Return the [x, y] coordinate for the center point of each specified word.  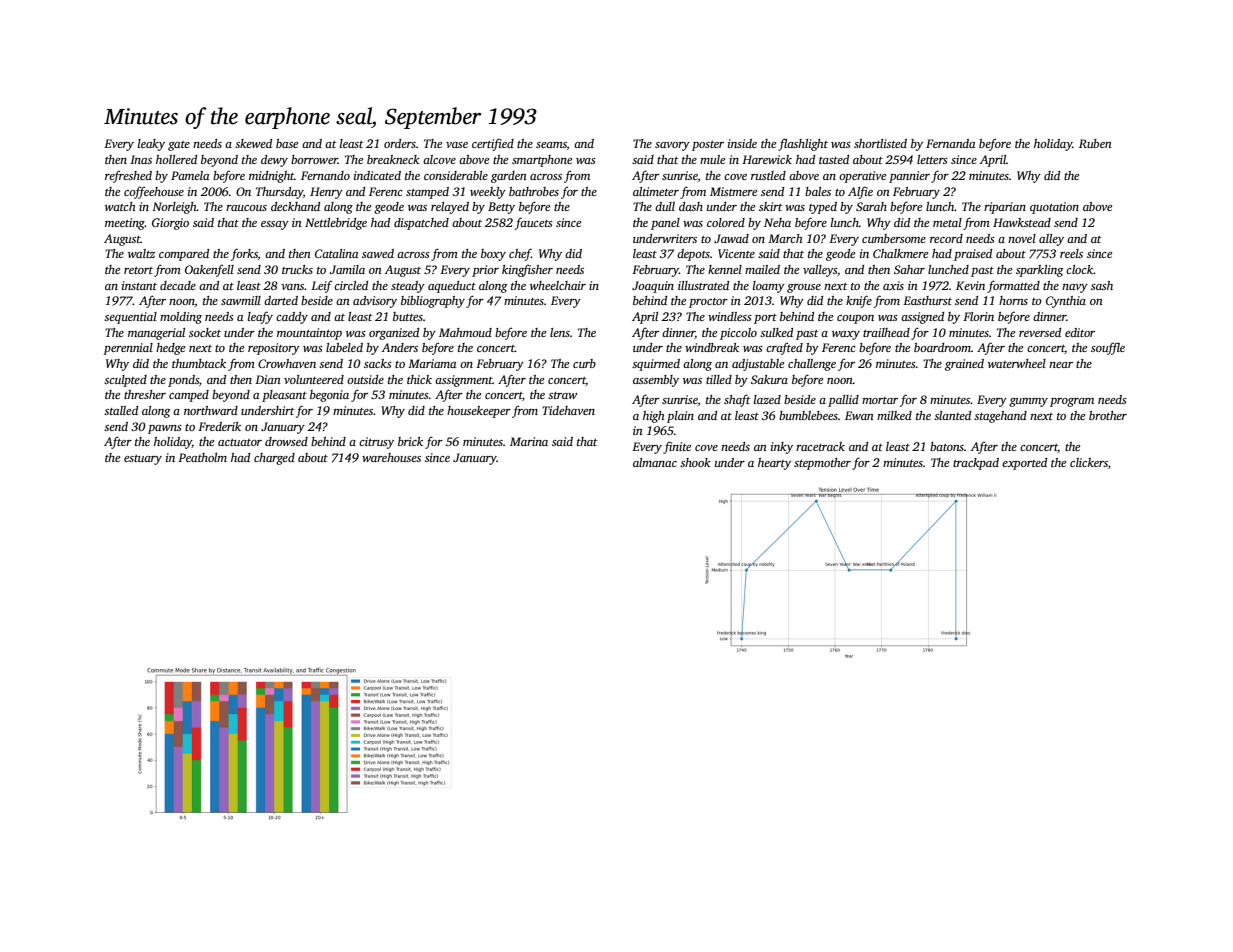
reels [1071, 253]
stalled [121, 410]
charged [274, 459]
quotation [1054, 208]
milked [894, 415]
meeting [125, 224]
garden [509, 177]
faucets [534, 223]
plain [680, 417]
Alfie [860, 192]
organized [394, 334]
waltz [141, 253]
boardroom [942, 347]
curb [584, 363]
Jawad [731, 238]
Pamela [190, 175]
